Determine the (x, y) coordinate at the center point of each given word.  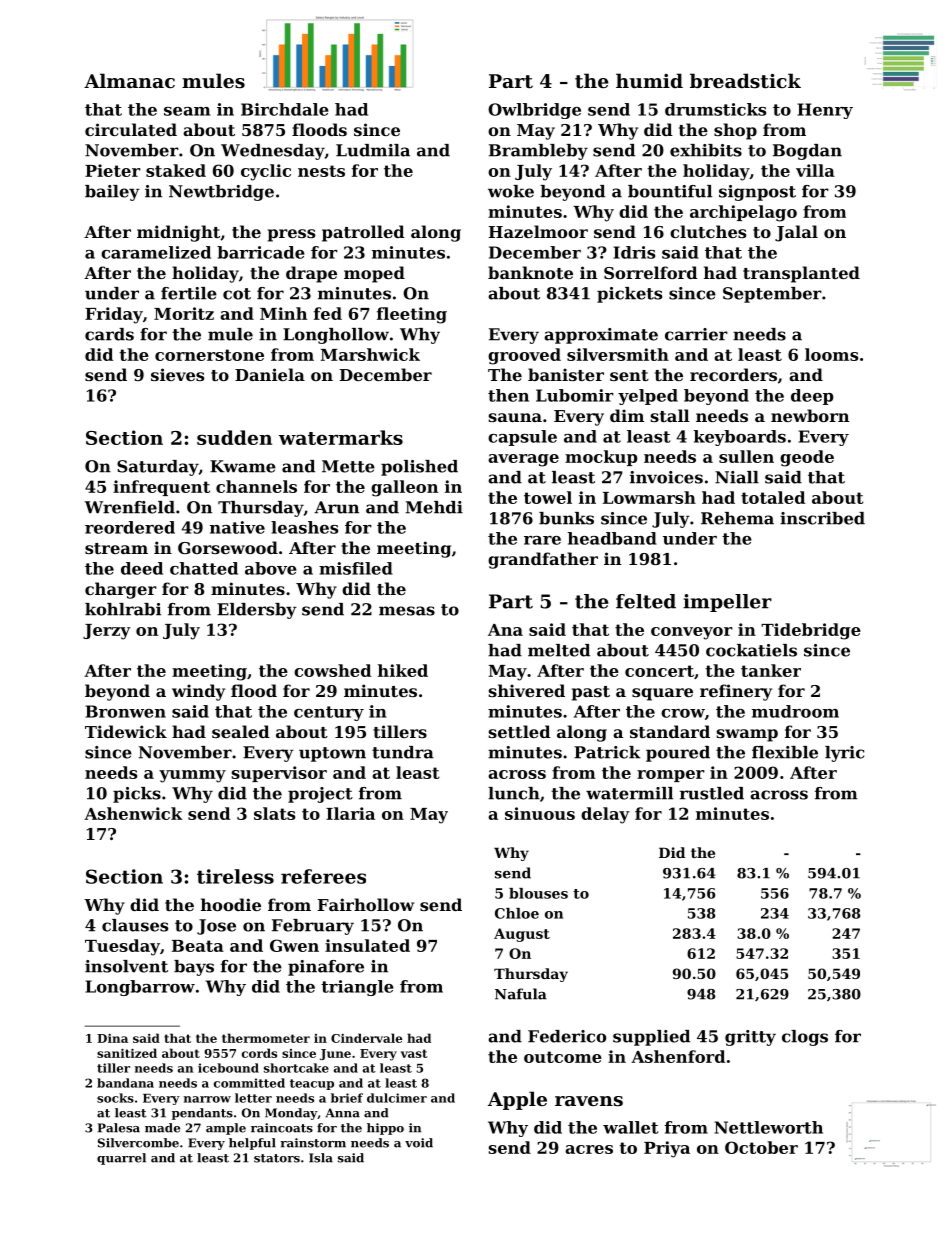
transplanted (801, 274)
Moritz (184, 313)
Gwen (294, 945)
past (591, 693)
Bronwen (125, 711)
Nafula (521, 994)
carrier (696, 334)
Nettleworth (768, 1127)
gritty (750, 1038)
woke (511, 191)
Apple (517, 1100)
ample (226, 1129)
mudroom (795, 711)
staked (176, 170)
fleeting (412, 315)
